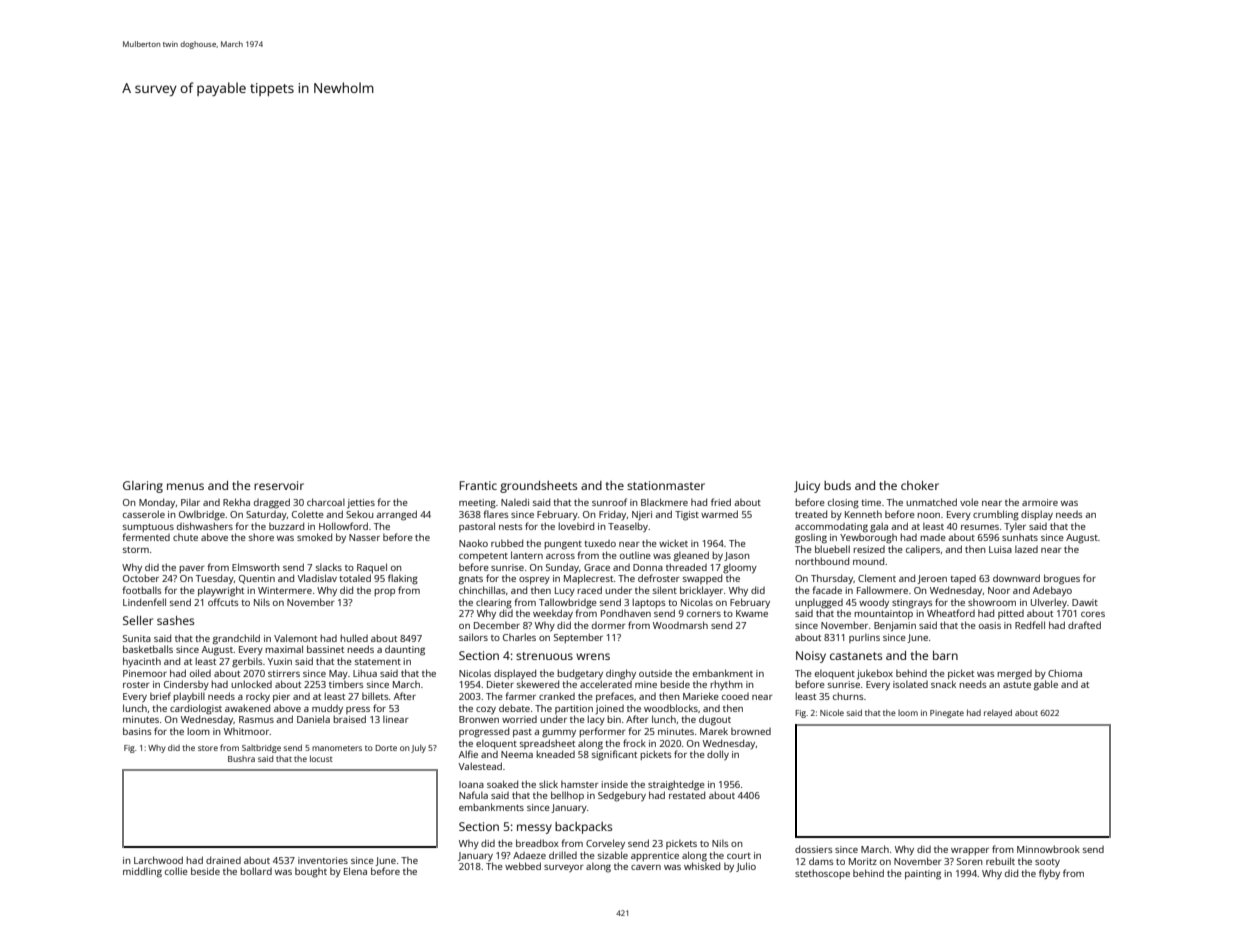 The height and width of the screenshot is (952, 1233). What do you see at coordinates (494, 604) in the screenshot?
I see `clearing` at bounding box center [494, 604].
